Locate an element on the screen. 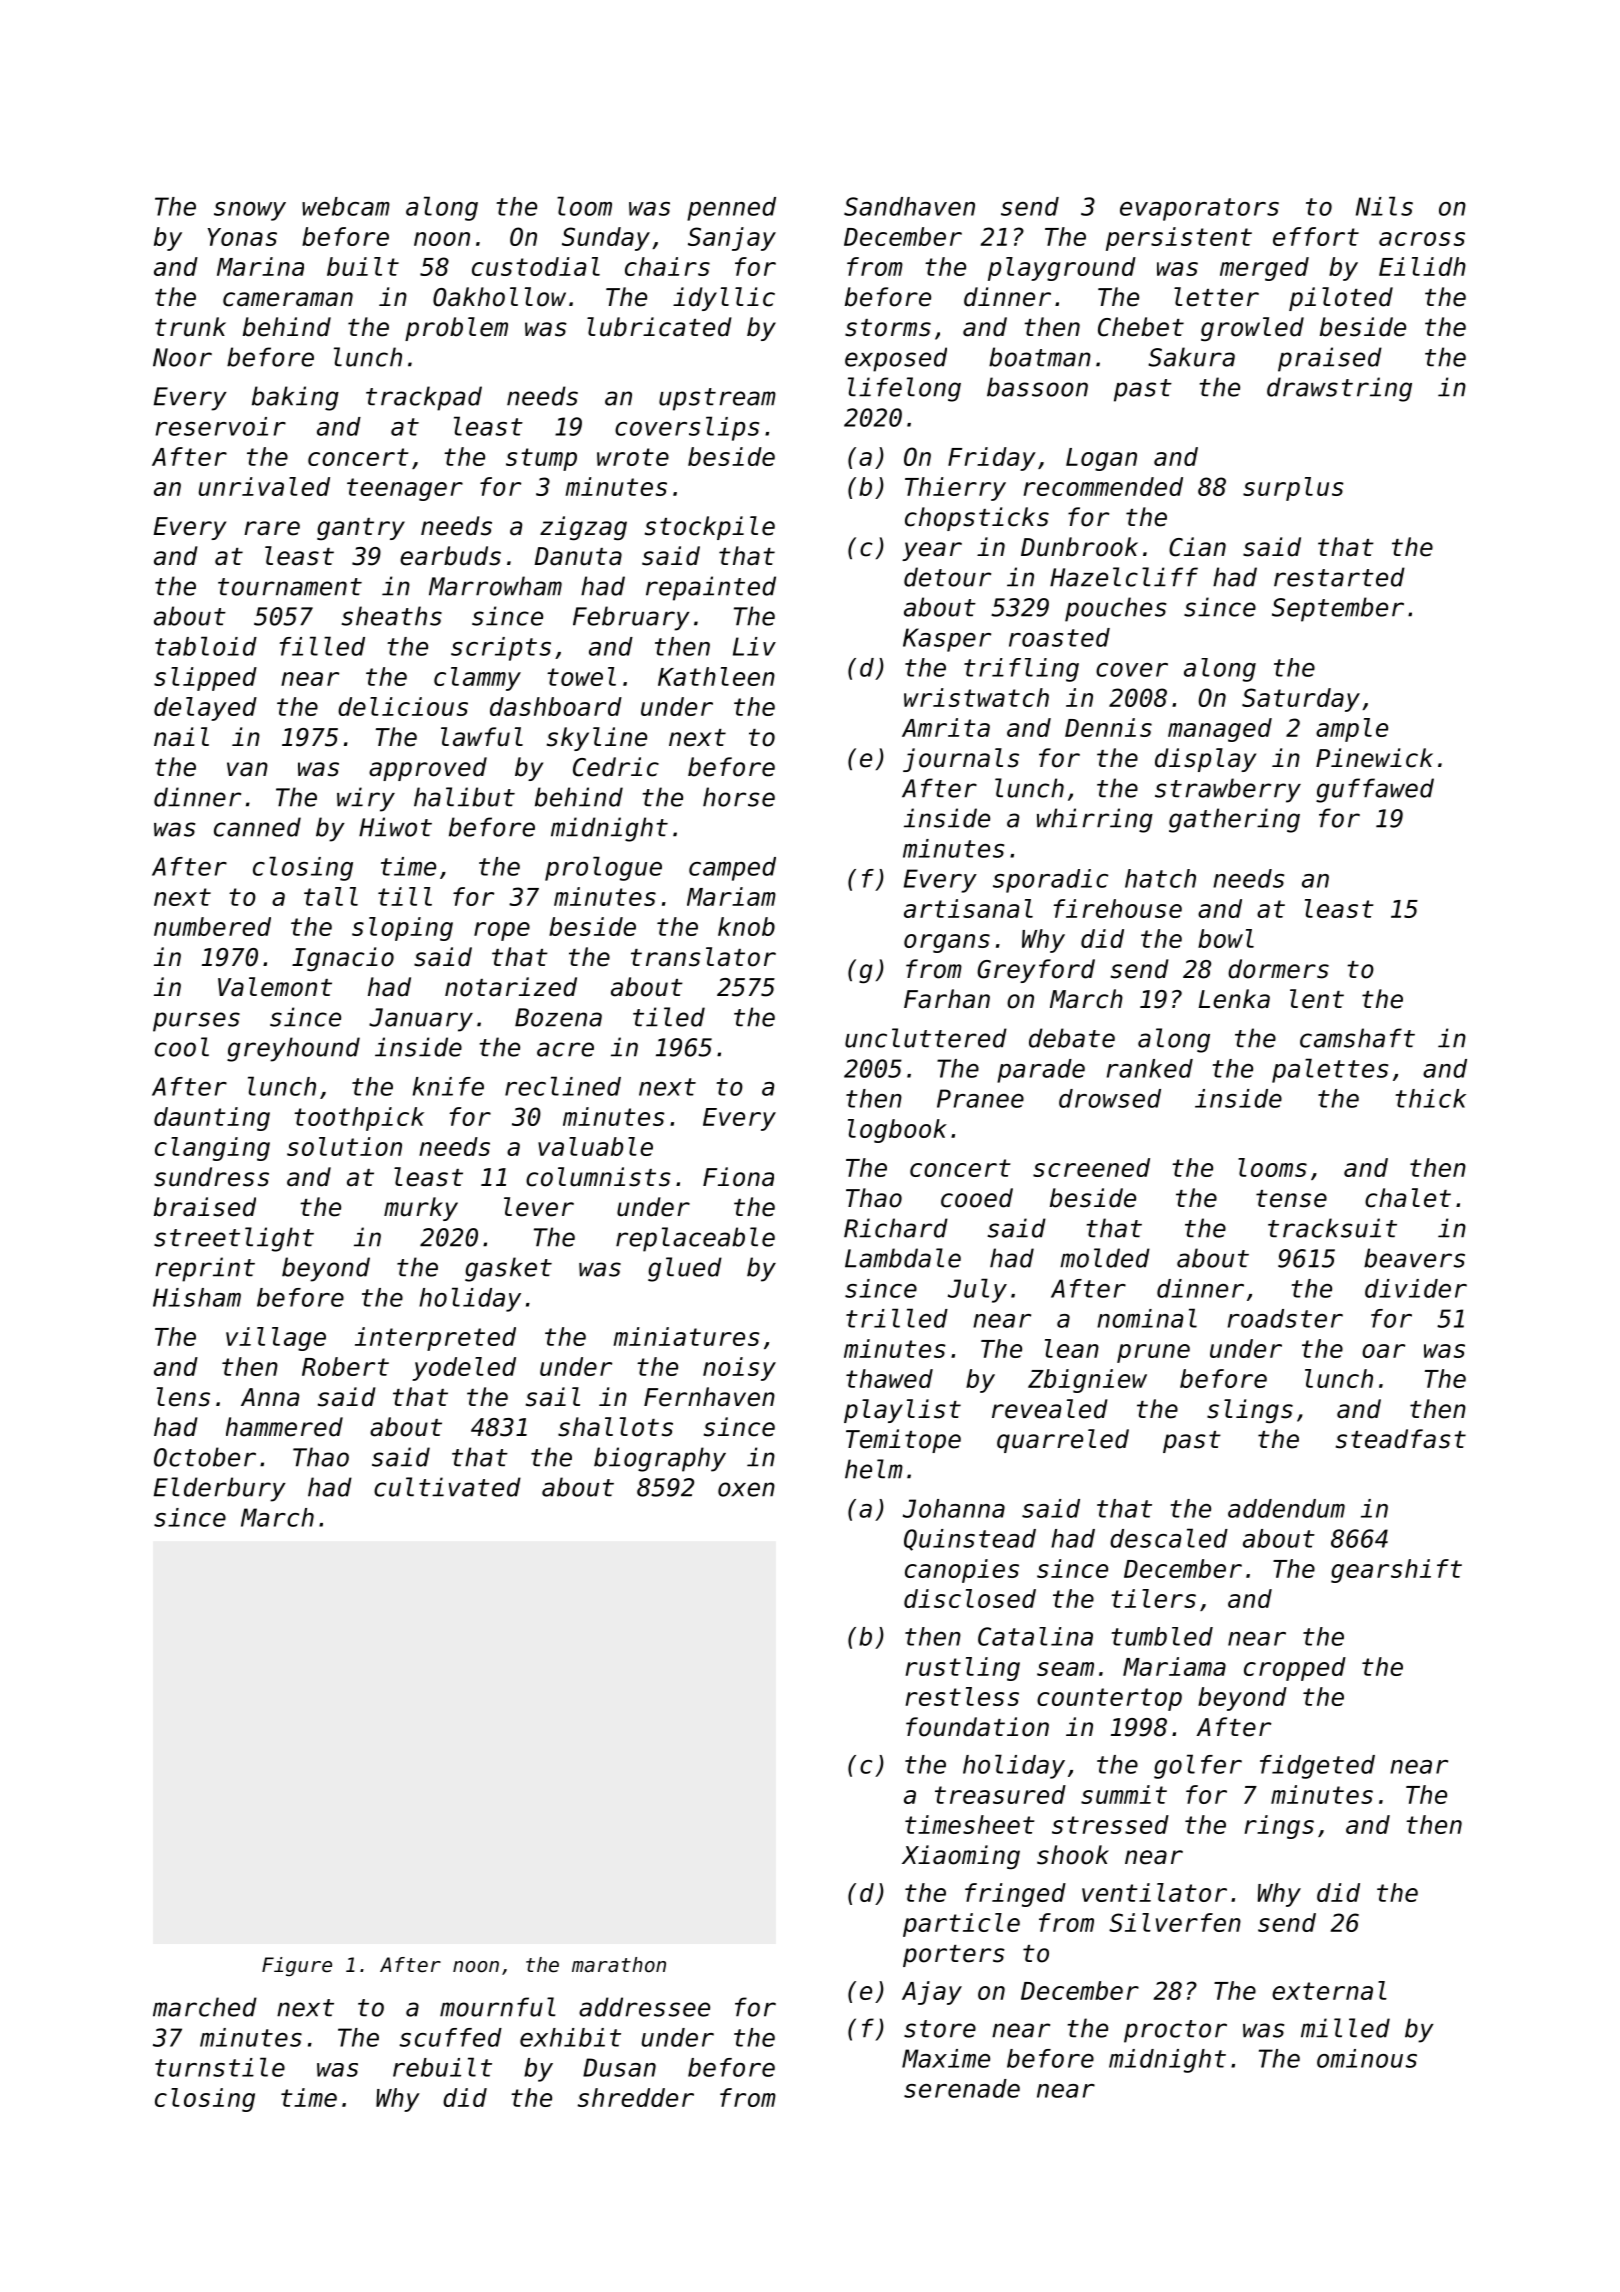 Image resolution: width=1620 pixels, height=2292 pixels. purses is located at coordinates (196, 1022).
